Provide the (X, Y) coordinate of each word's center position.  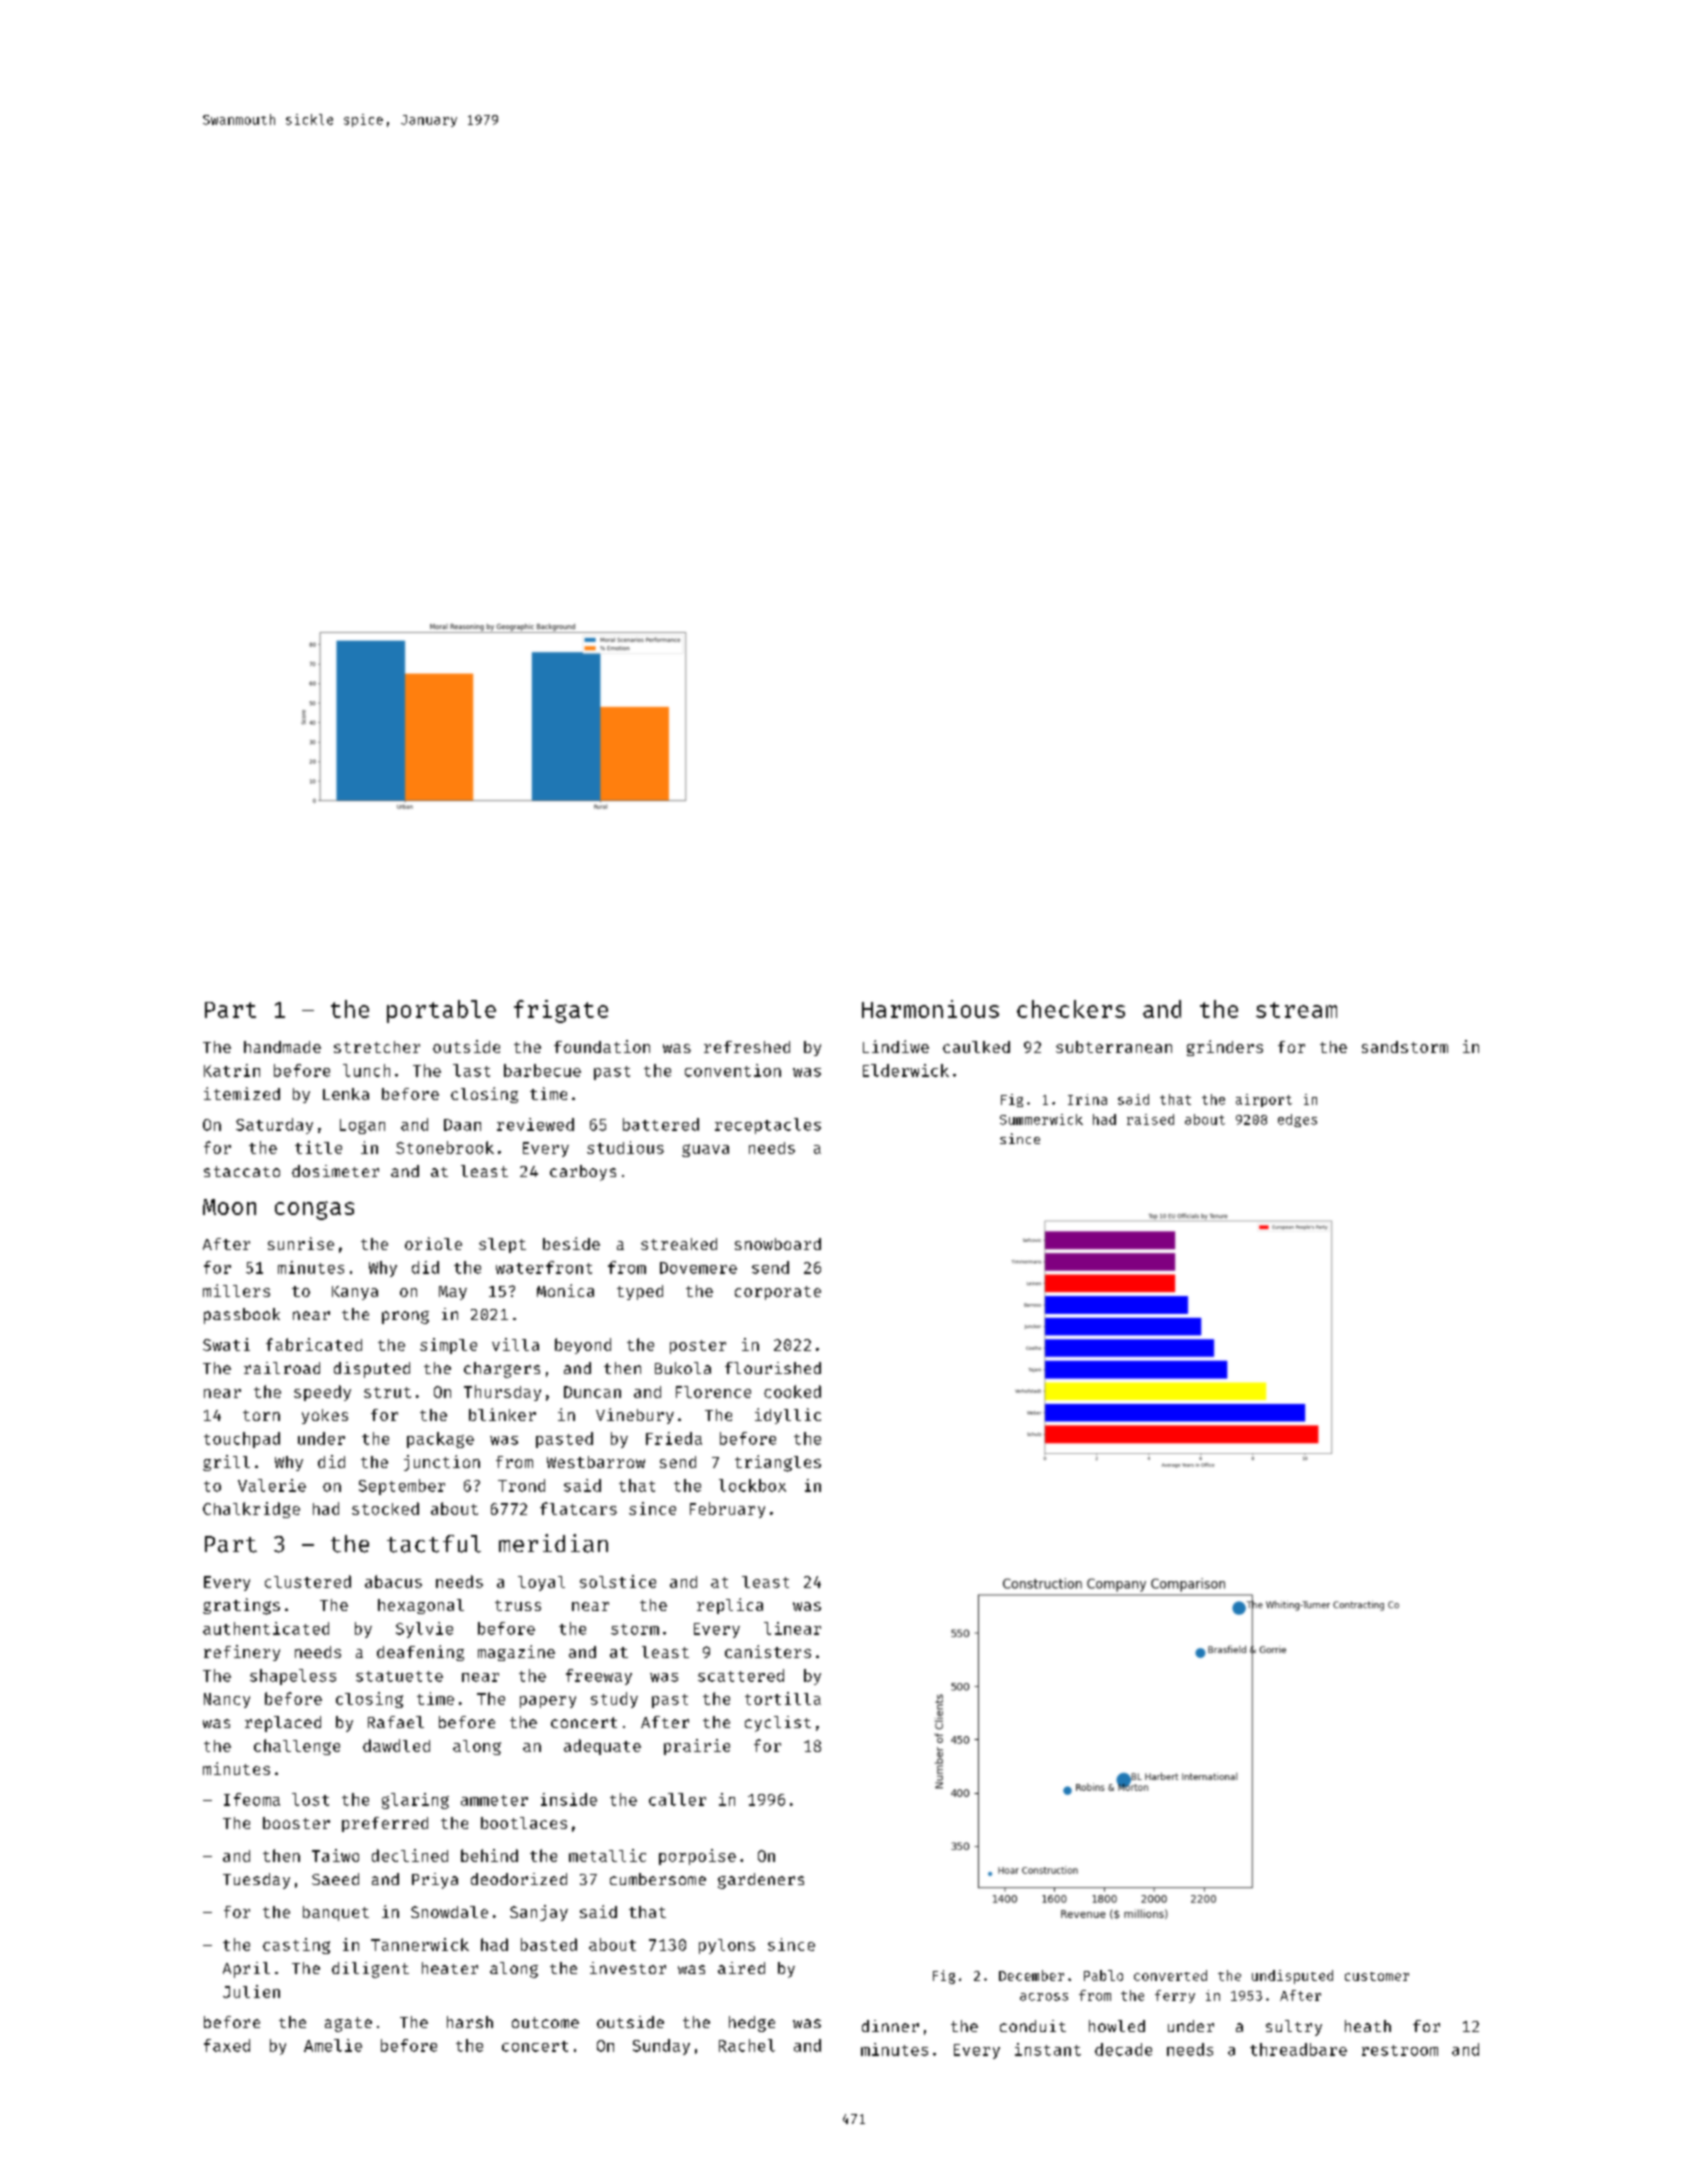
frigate (561, 1011)
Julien (251, 1991)
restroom (1400, 2050)
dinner (890, 2026)
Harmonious (930, 1009)
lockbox (752, 1485)
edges (1297, 1120)
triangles (778, 1463)
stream (1296, 1010)
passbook (242, 1316)
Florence (713, 1392)
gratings (241, 1606)
